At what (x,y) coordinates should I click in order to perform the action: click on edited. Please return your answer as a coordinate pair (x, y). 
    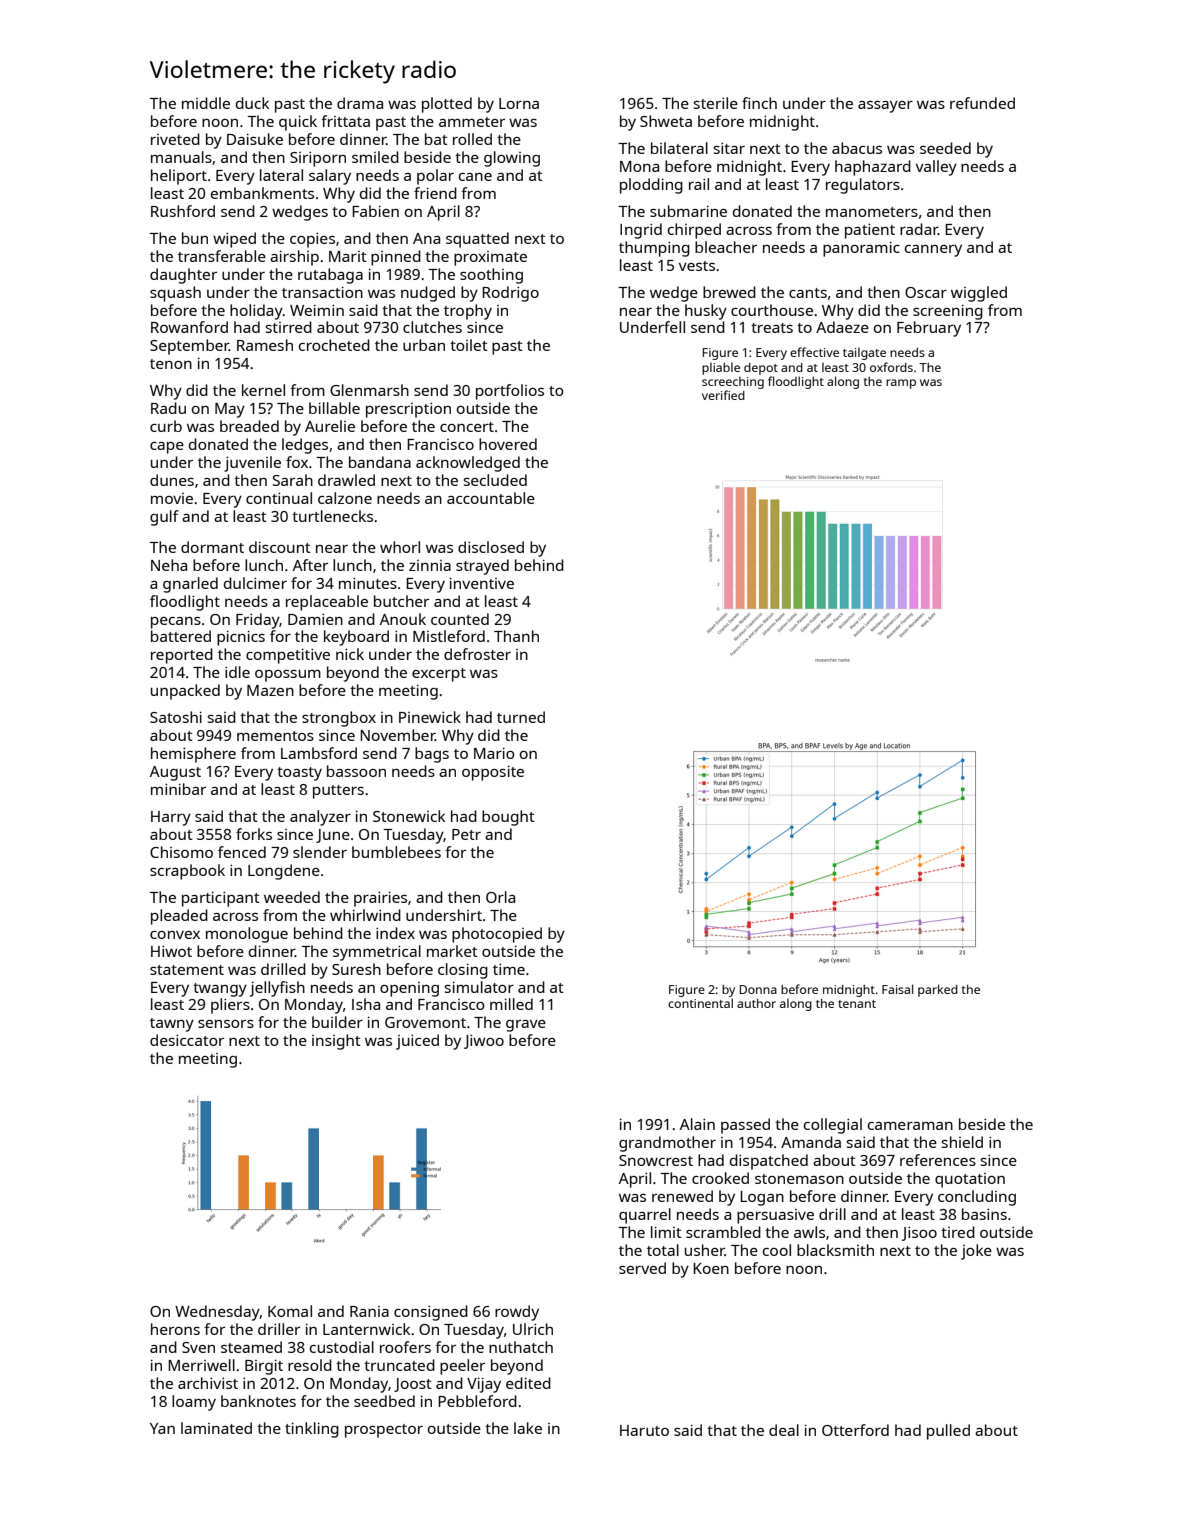
    Looking at the image, I should click on (528, 1383).
